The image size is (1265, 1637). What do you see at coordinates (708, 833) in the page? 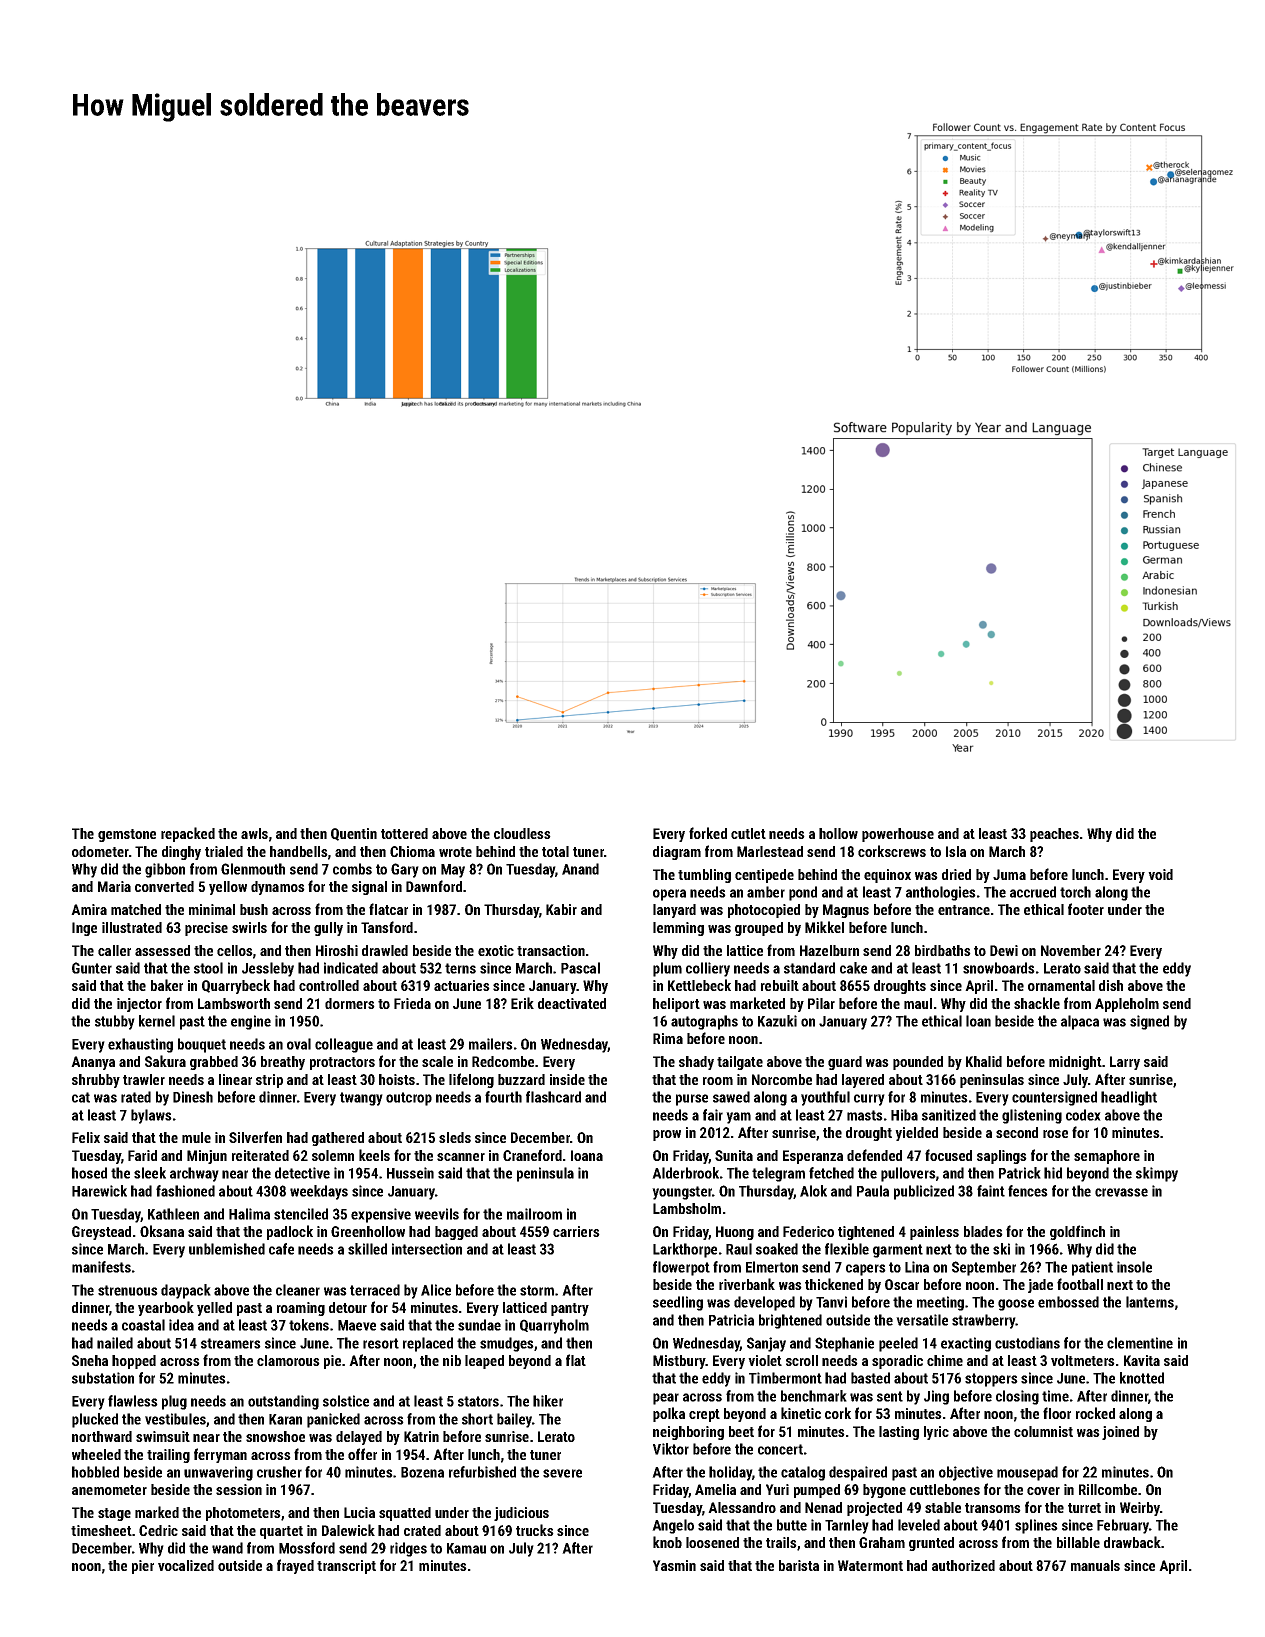
I see `forked` at bounding box center [708, 833].
